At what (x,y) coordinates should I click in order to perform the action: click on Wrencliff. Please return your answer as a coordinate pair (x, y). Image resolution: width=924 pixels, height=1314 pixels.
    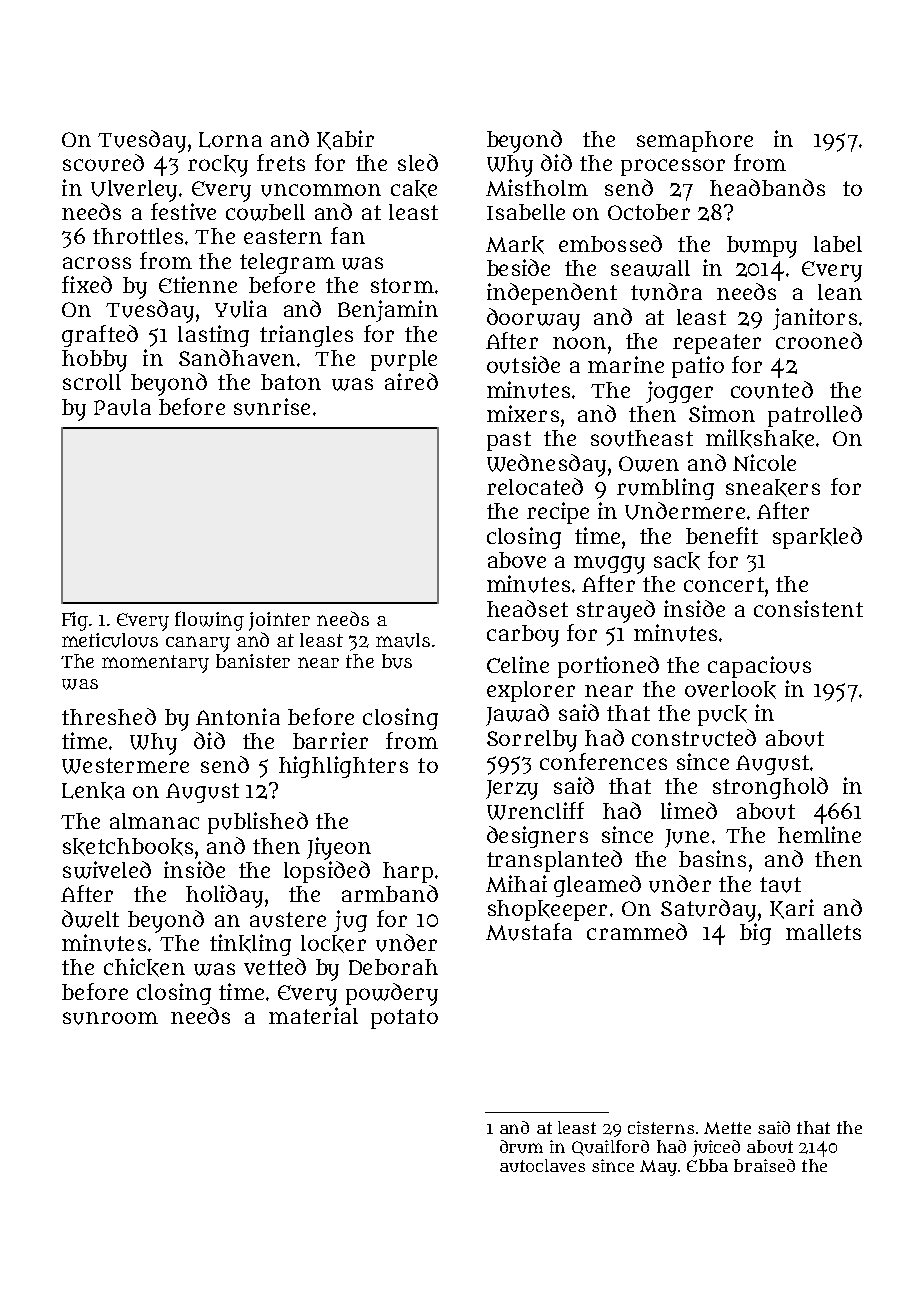
    Looking at the image, I should click on (535, 811).
